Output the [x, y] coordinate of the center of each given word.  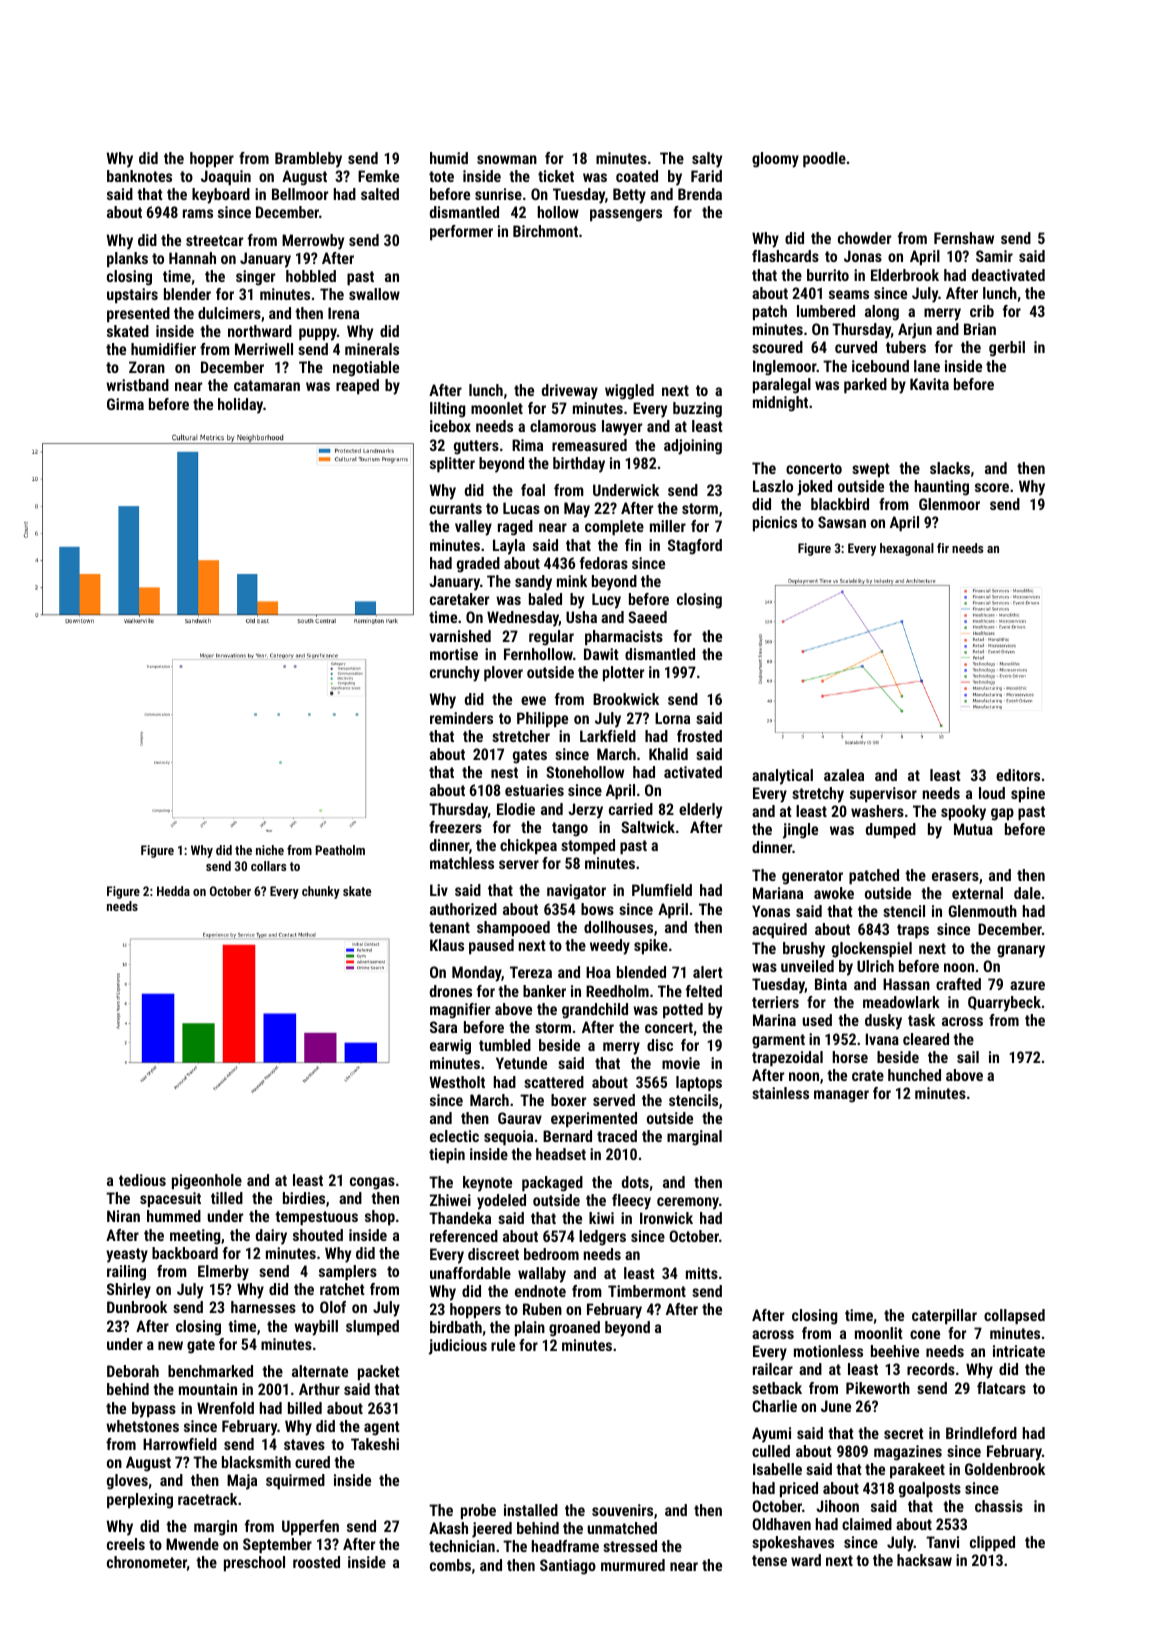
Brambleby [308, 160]
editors [1018, 775]
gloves [127, 1482]
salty [707, 160]
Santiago [568, 1567]
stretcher [521, 736]
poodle [824, 160]
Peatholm [340, 850]
